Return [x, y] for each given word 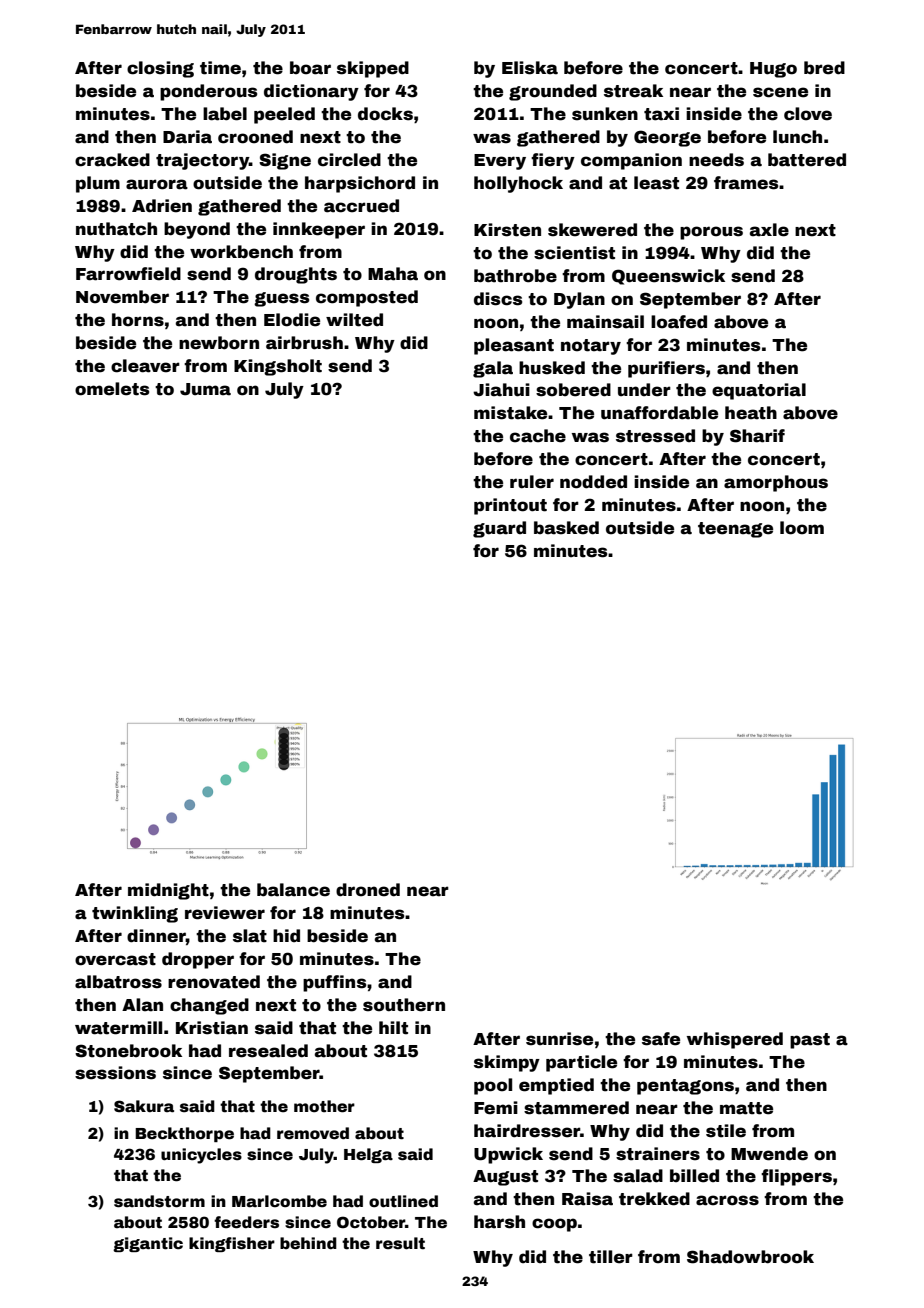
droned [368, 890]
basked [566, 528]
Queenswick [668, 277]
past [810, 1041]
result [400, 1243]
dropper [198, 960]
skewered [592, 230]
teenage [735, 530]
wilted [354, 320]
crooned [255, 137]
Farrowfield [128, 274]
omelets [112, 389]
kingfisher [232, 1244]
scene [780, 92]
